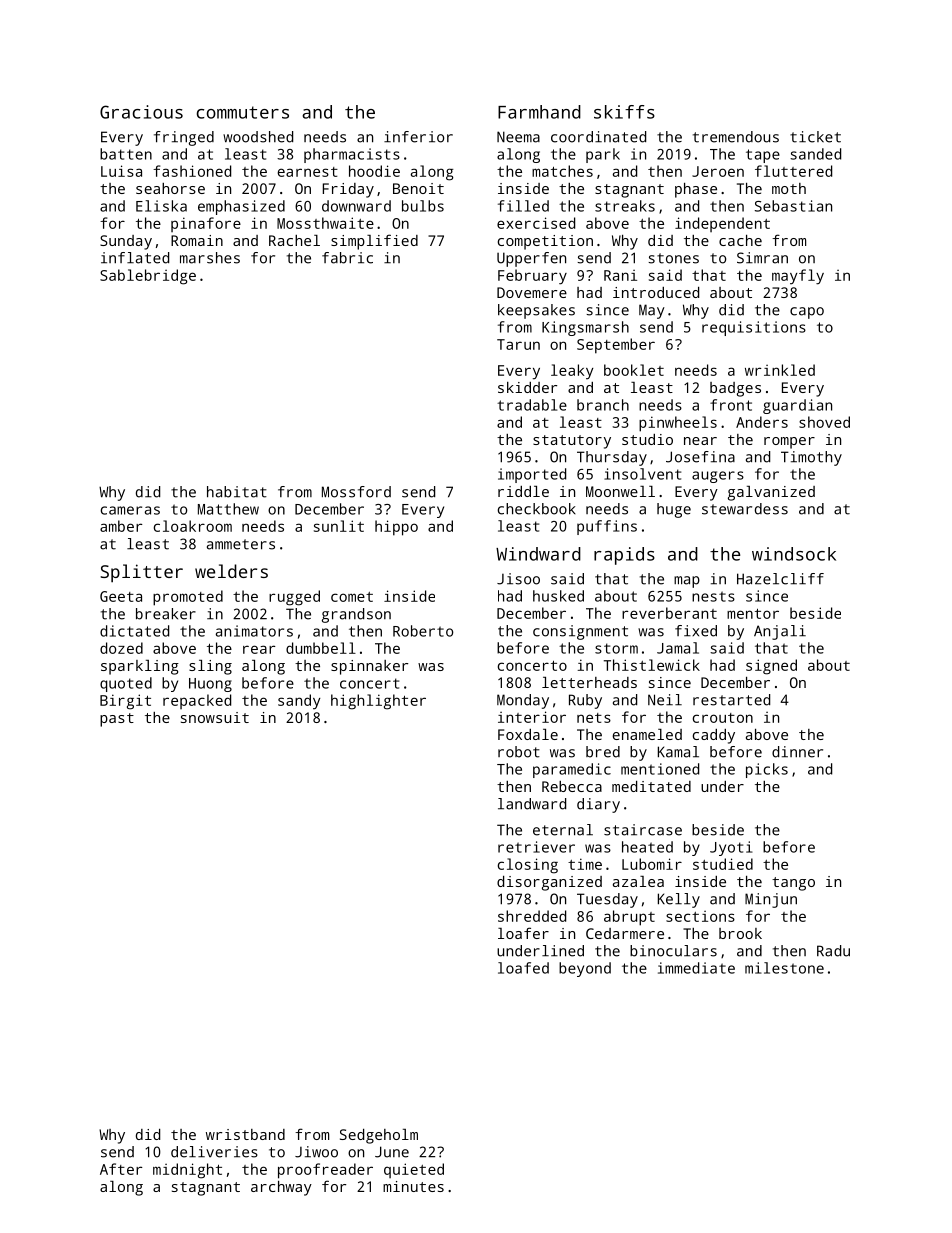  What do you see at coordinates (518, 344) in the screenshot?
I see `Tarun` at bounding box center [518, 344].
